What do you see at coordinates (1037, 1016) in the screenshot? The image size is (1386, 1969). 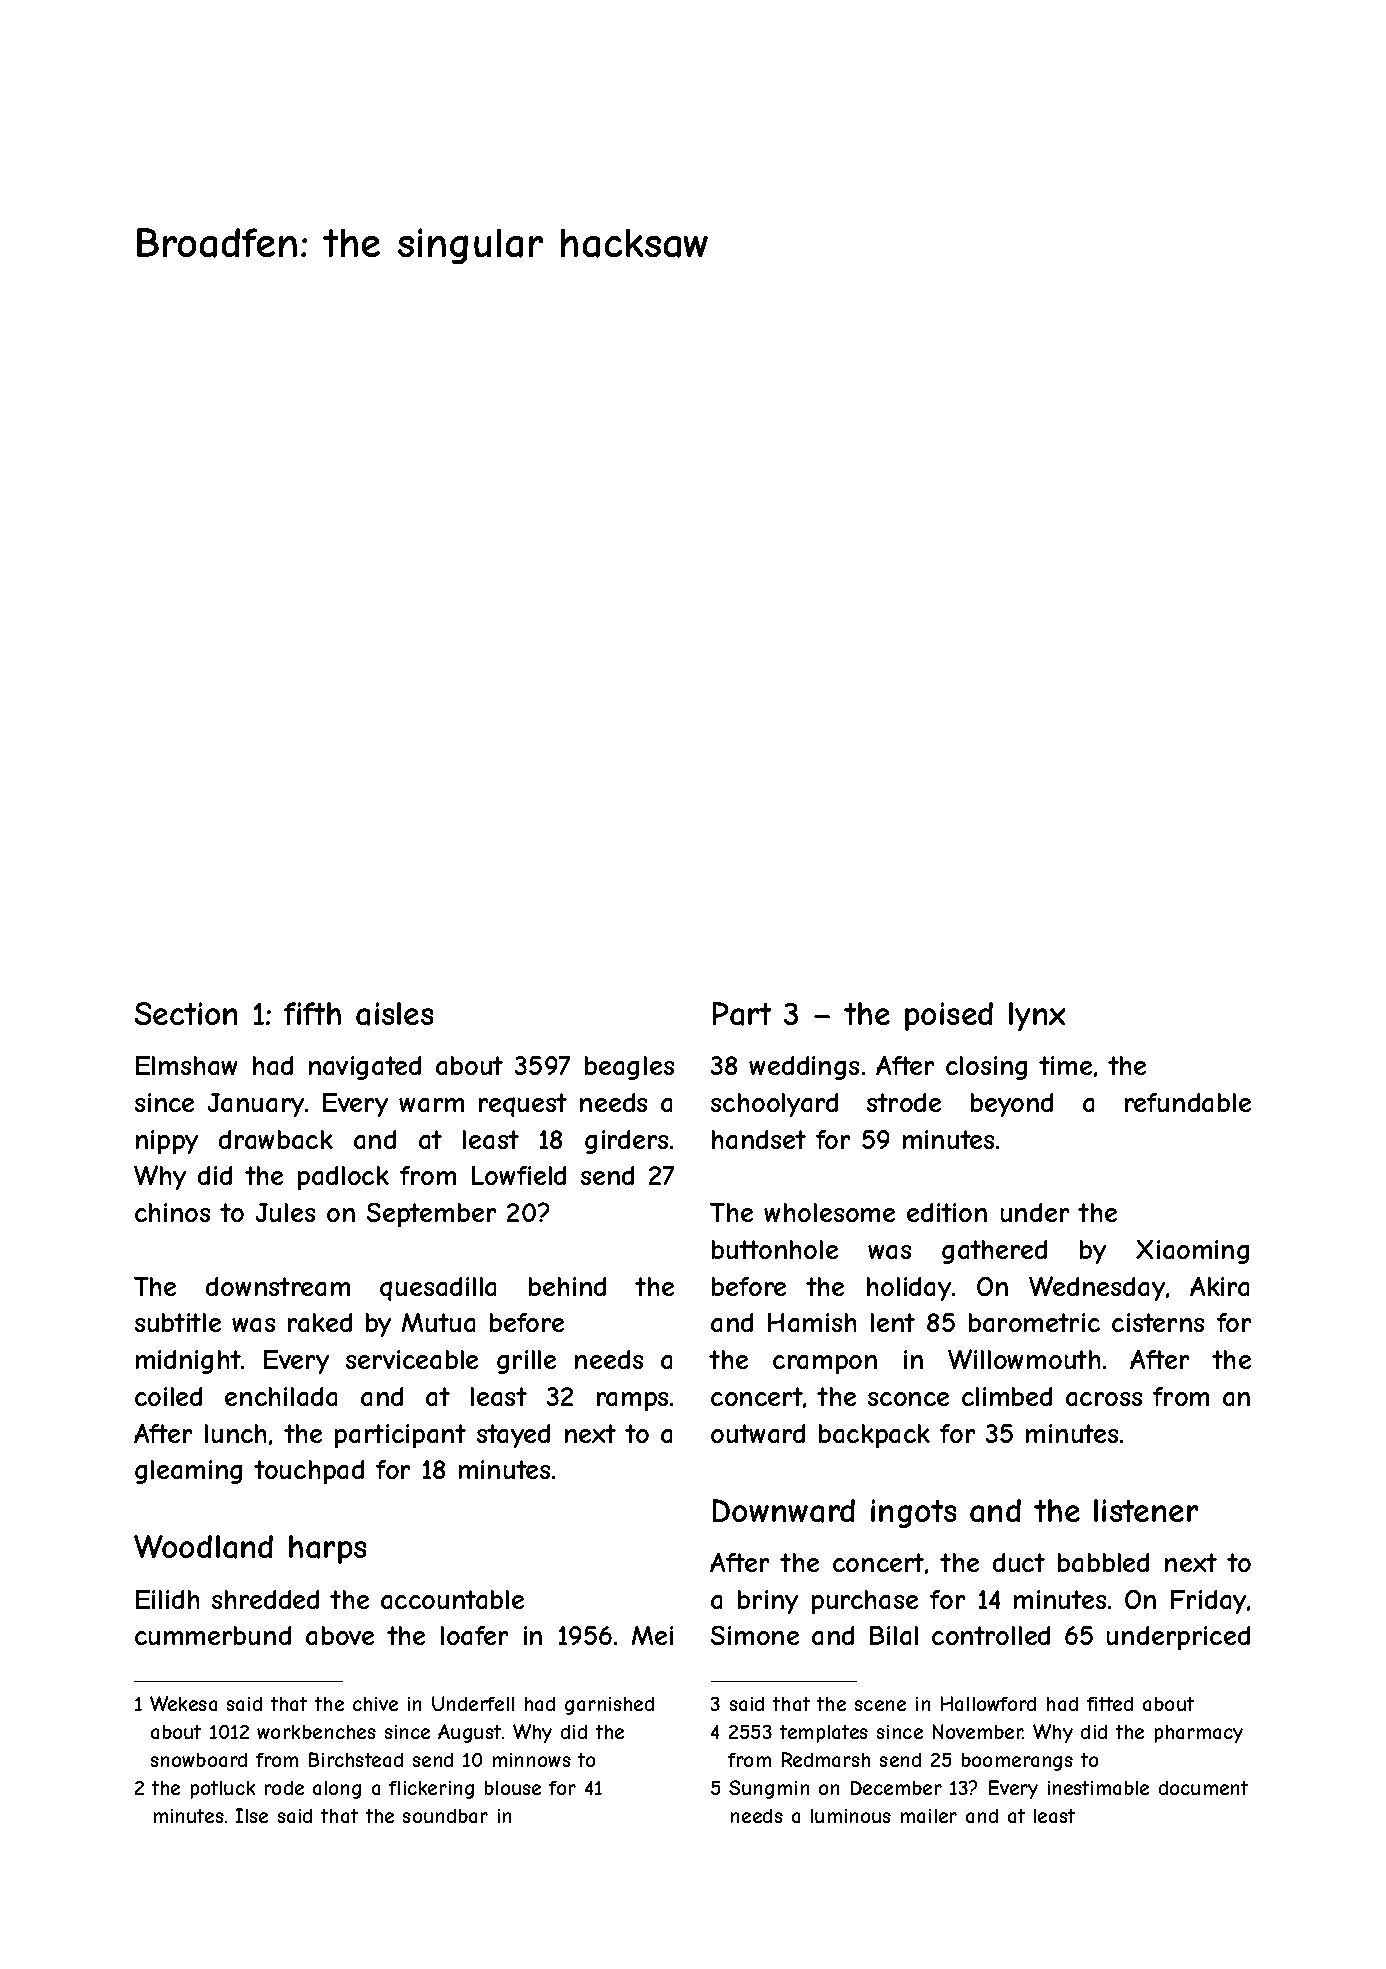 I see `lynx` at bounding box center [1037, 1016].
